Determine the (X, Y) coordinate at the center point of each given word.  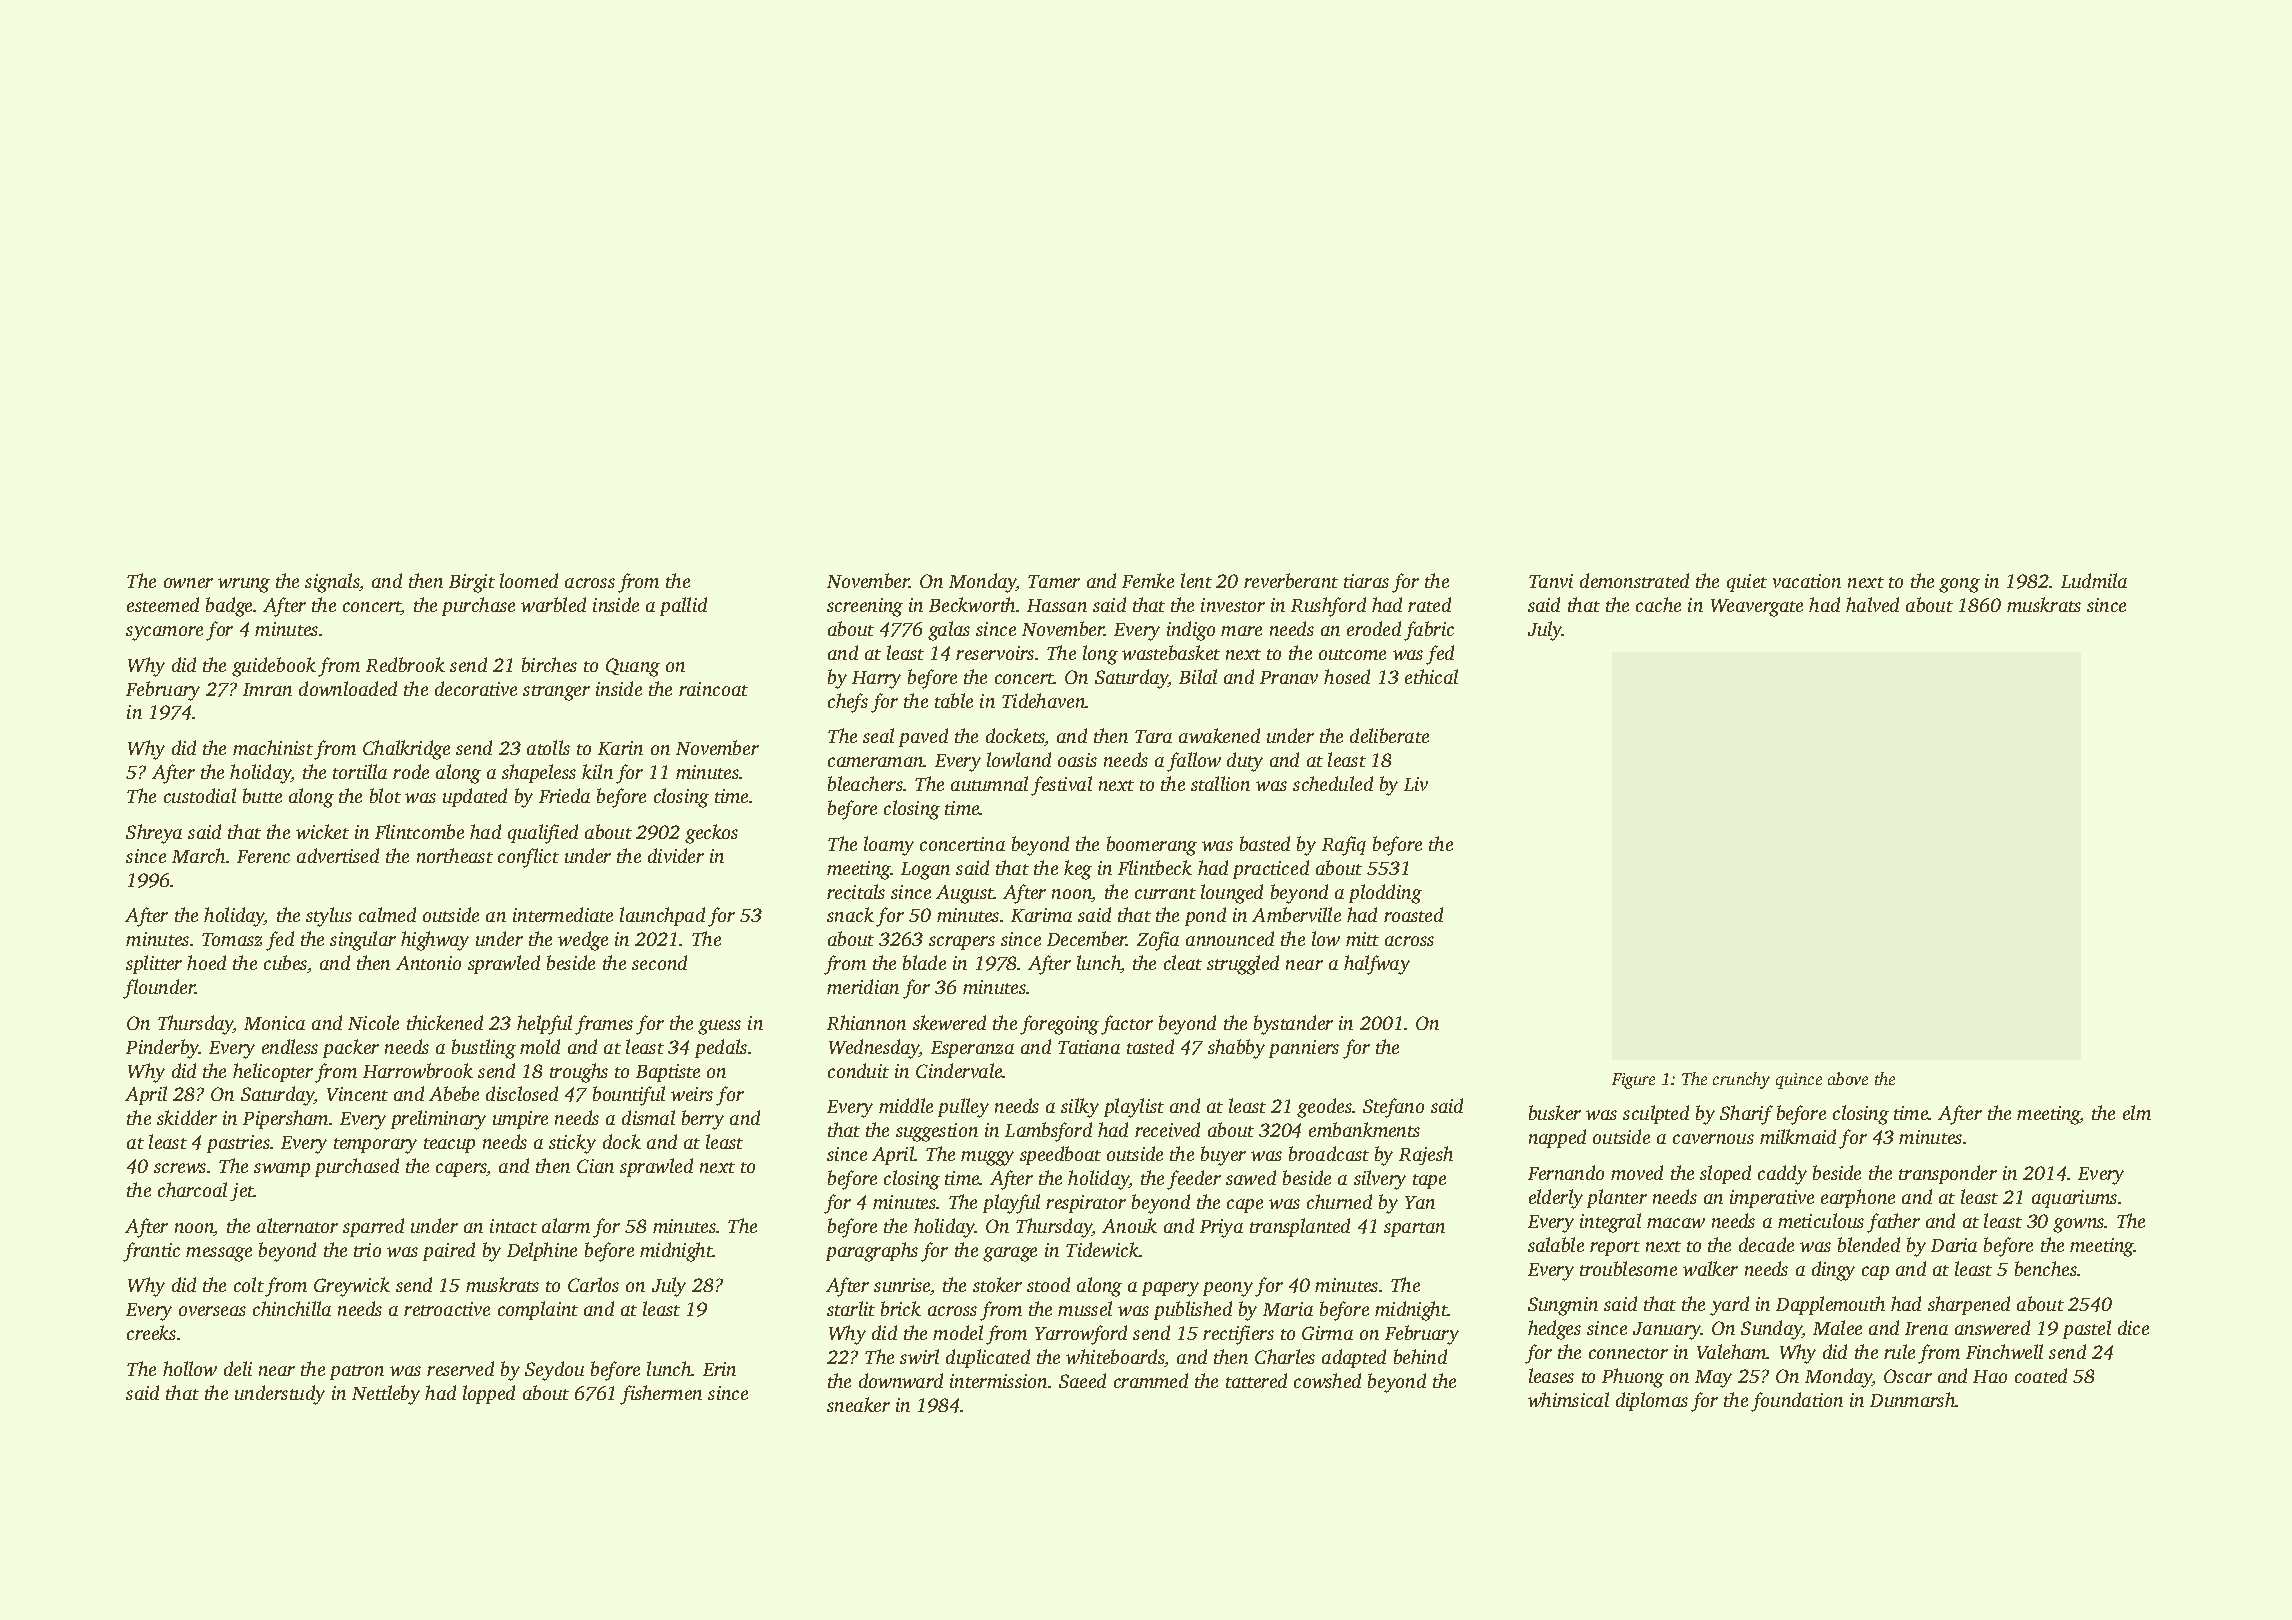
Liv (1416, 784)
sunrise (902, 1286)
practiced (1271, 869)
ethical (1431, 676)
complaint (538, 1310)
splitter (154, 964)
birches (549, 664)
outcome (1352, 654)
